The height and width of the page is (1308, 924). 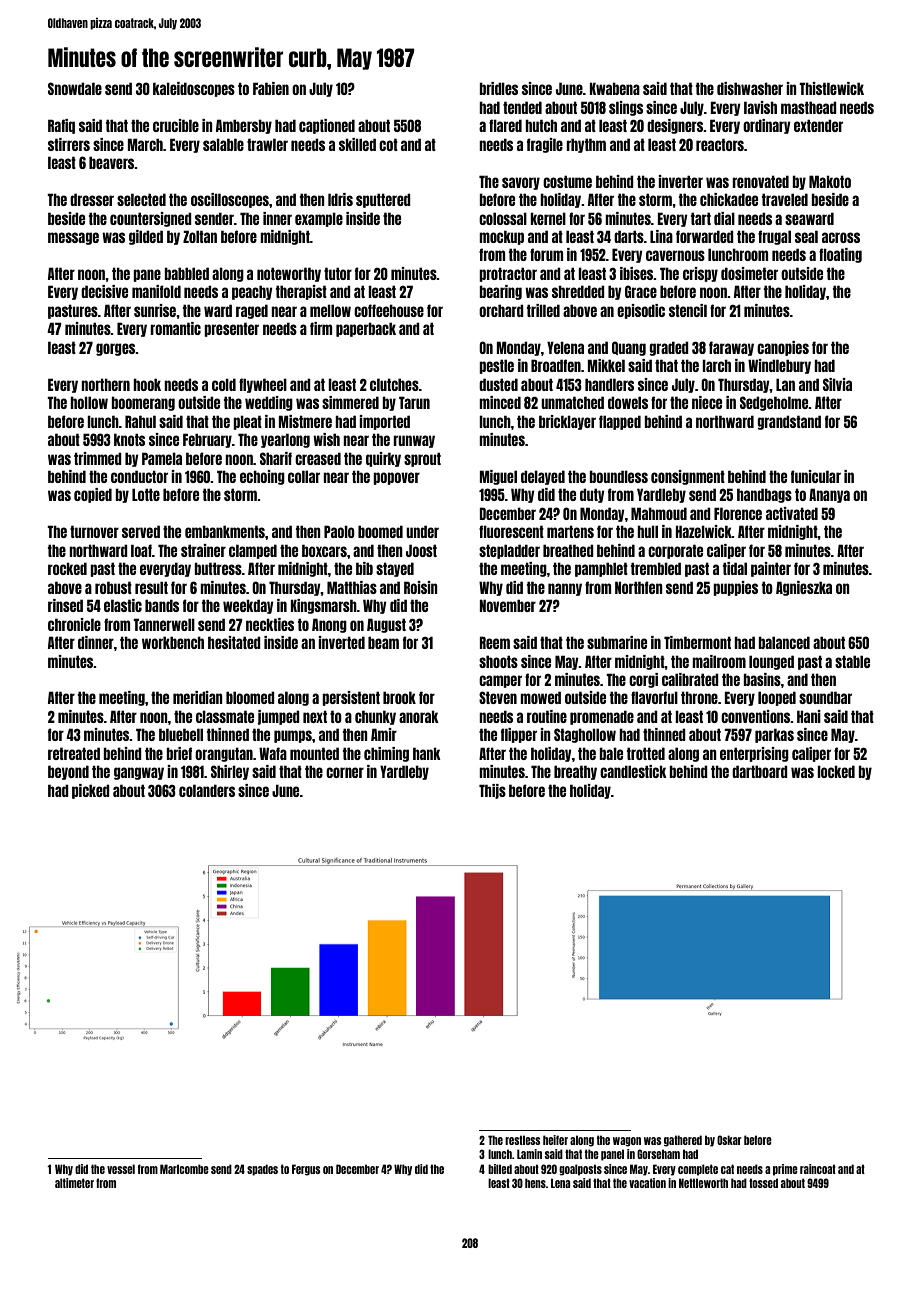 I want to click on shoots, so click(x=498, y=661).
